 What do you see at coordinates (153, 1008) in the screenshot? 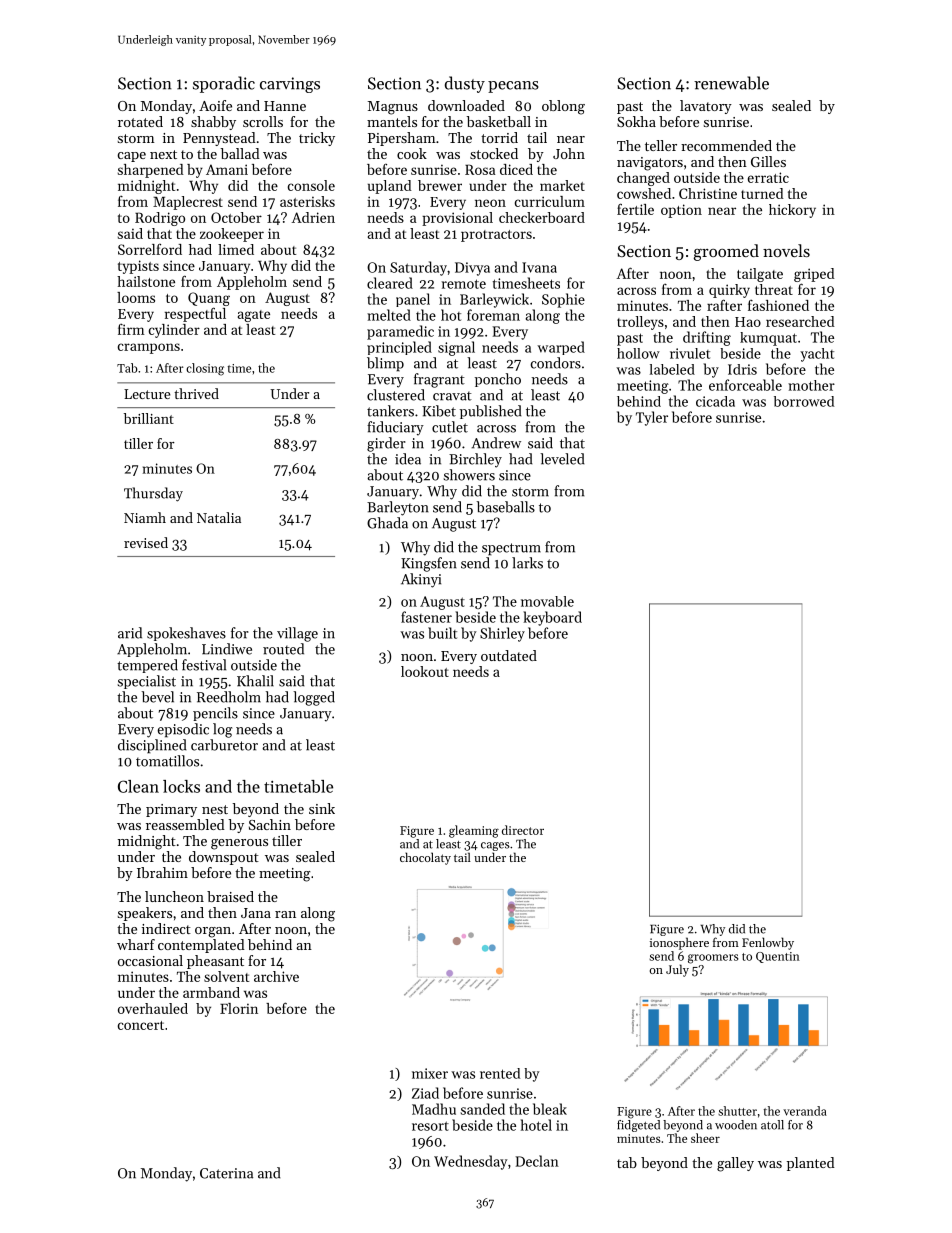
I see `overhauled` at bounding box center [153, 1008].
